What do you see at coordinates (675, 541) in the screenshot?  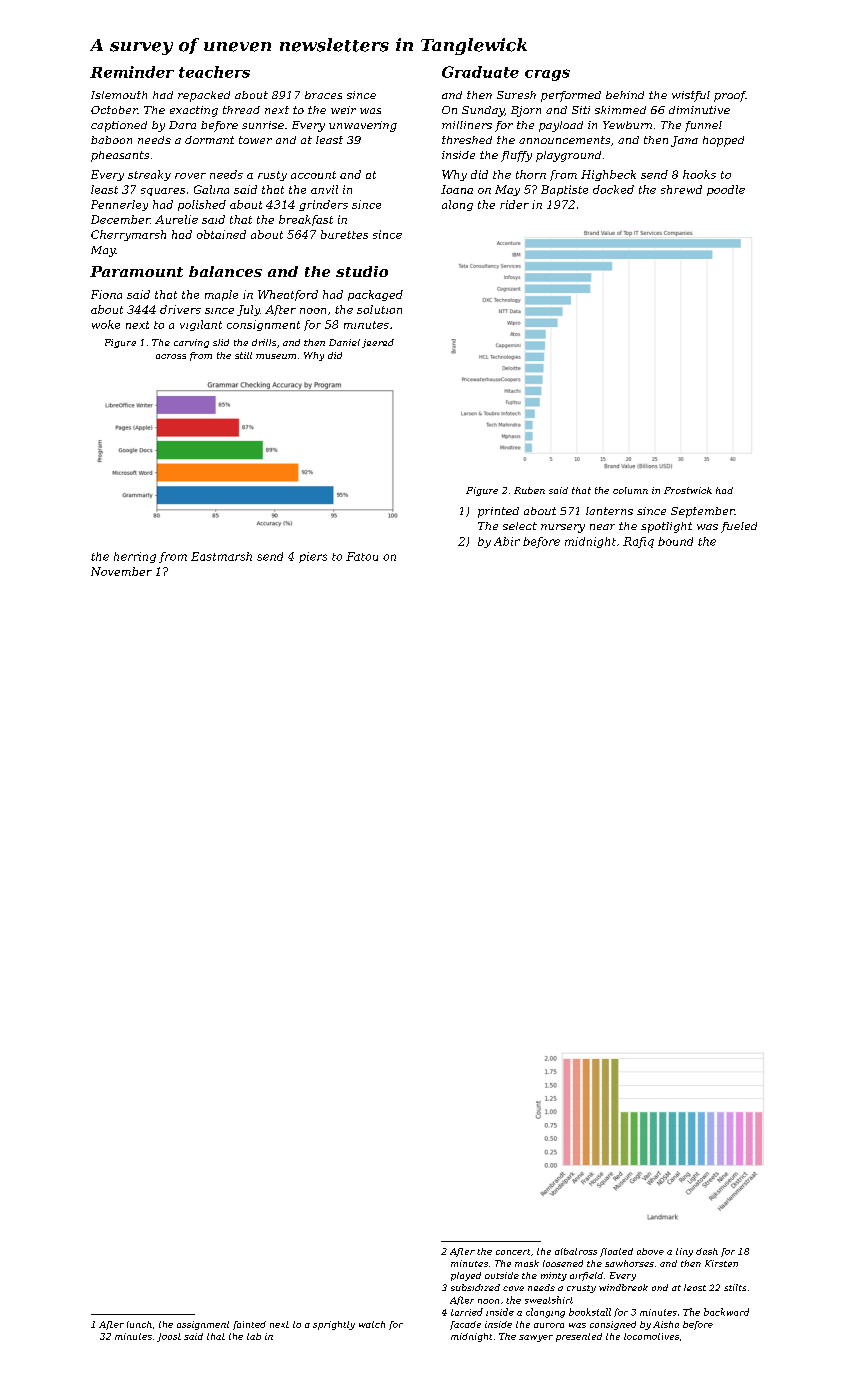 I see `bound` at bounding box center [675, 541].
